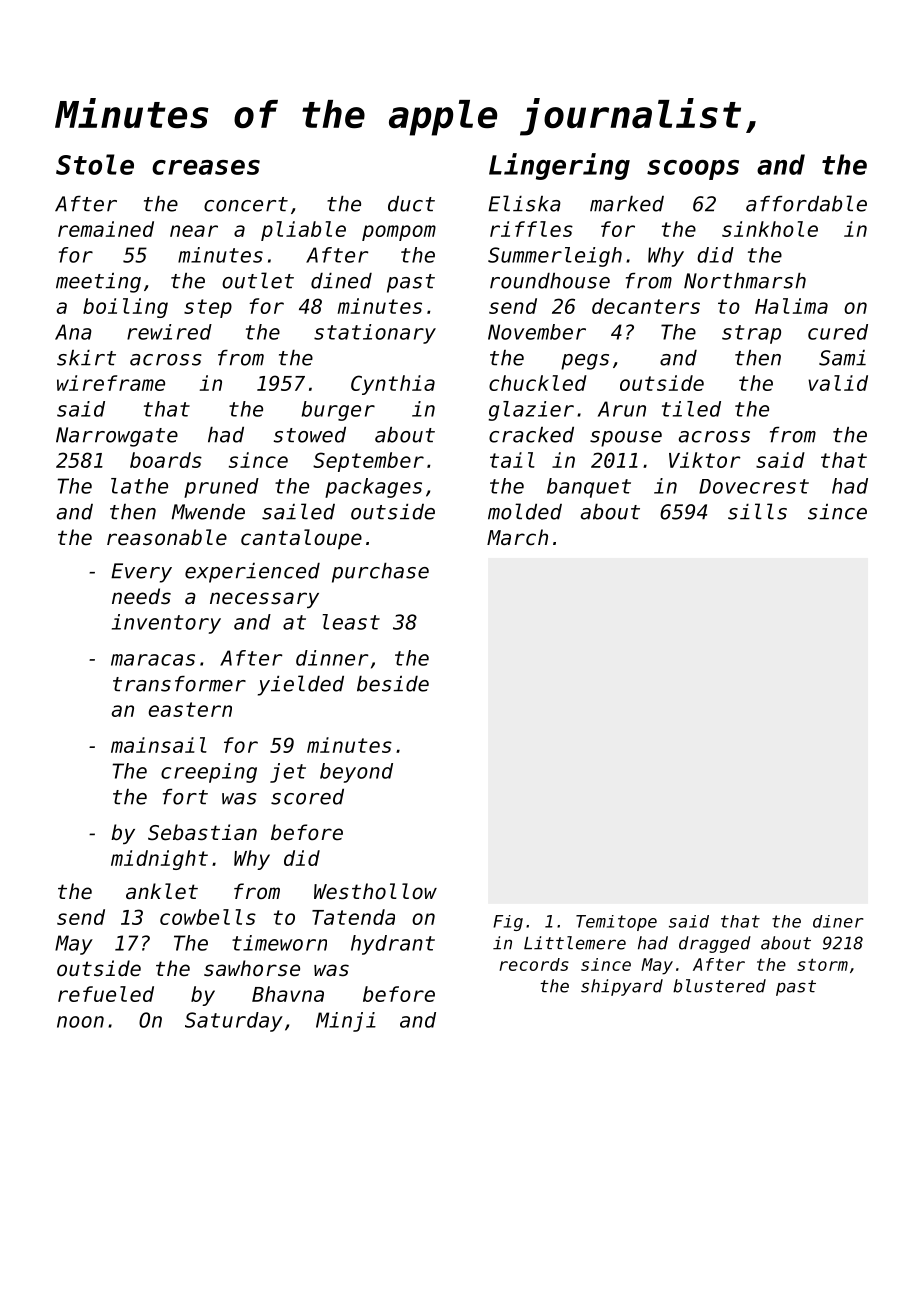 The height and width of the page is (1311, 924). I want to click on glazier, so click(531, 411).
